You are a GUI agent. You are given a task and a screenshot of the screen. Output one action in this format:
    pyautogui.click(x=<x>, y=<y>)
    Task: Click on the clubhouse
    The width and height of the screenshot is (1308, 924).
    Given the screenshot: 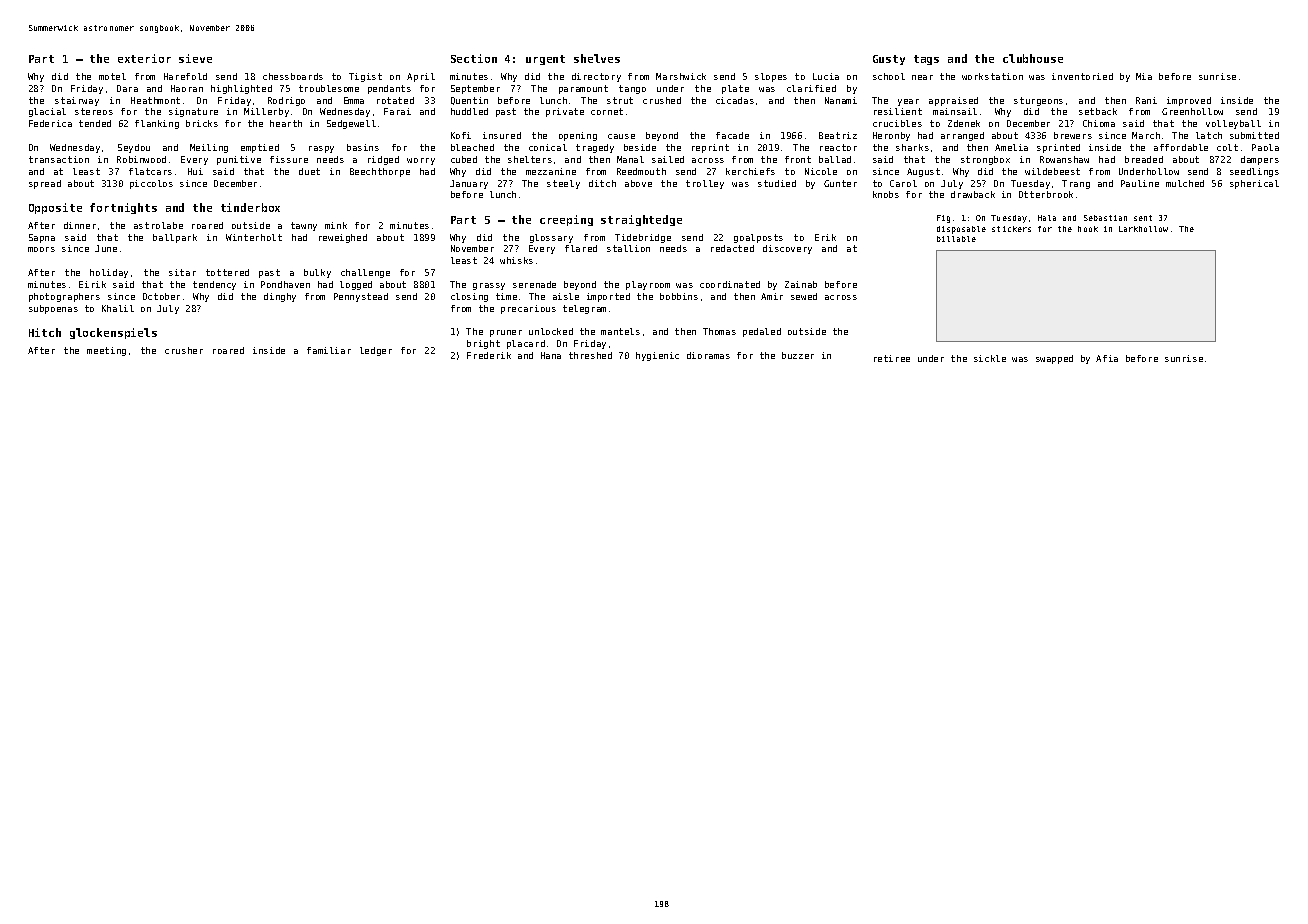 What is the action you would take?
    pyautogui.click(x=1033, y=58)
